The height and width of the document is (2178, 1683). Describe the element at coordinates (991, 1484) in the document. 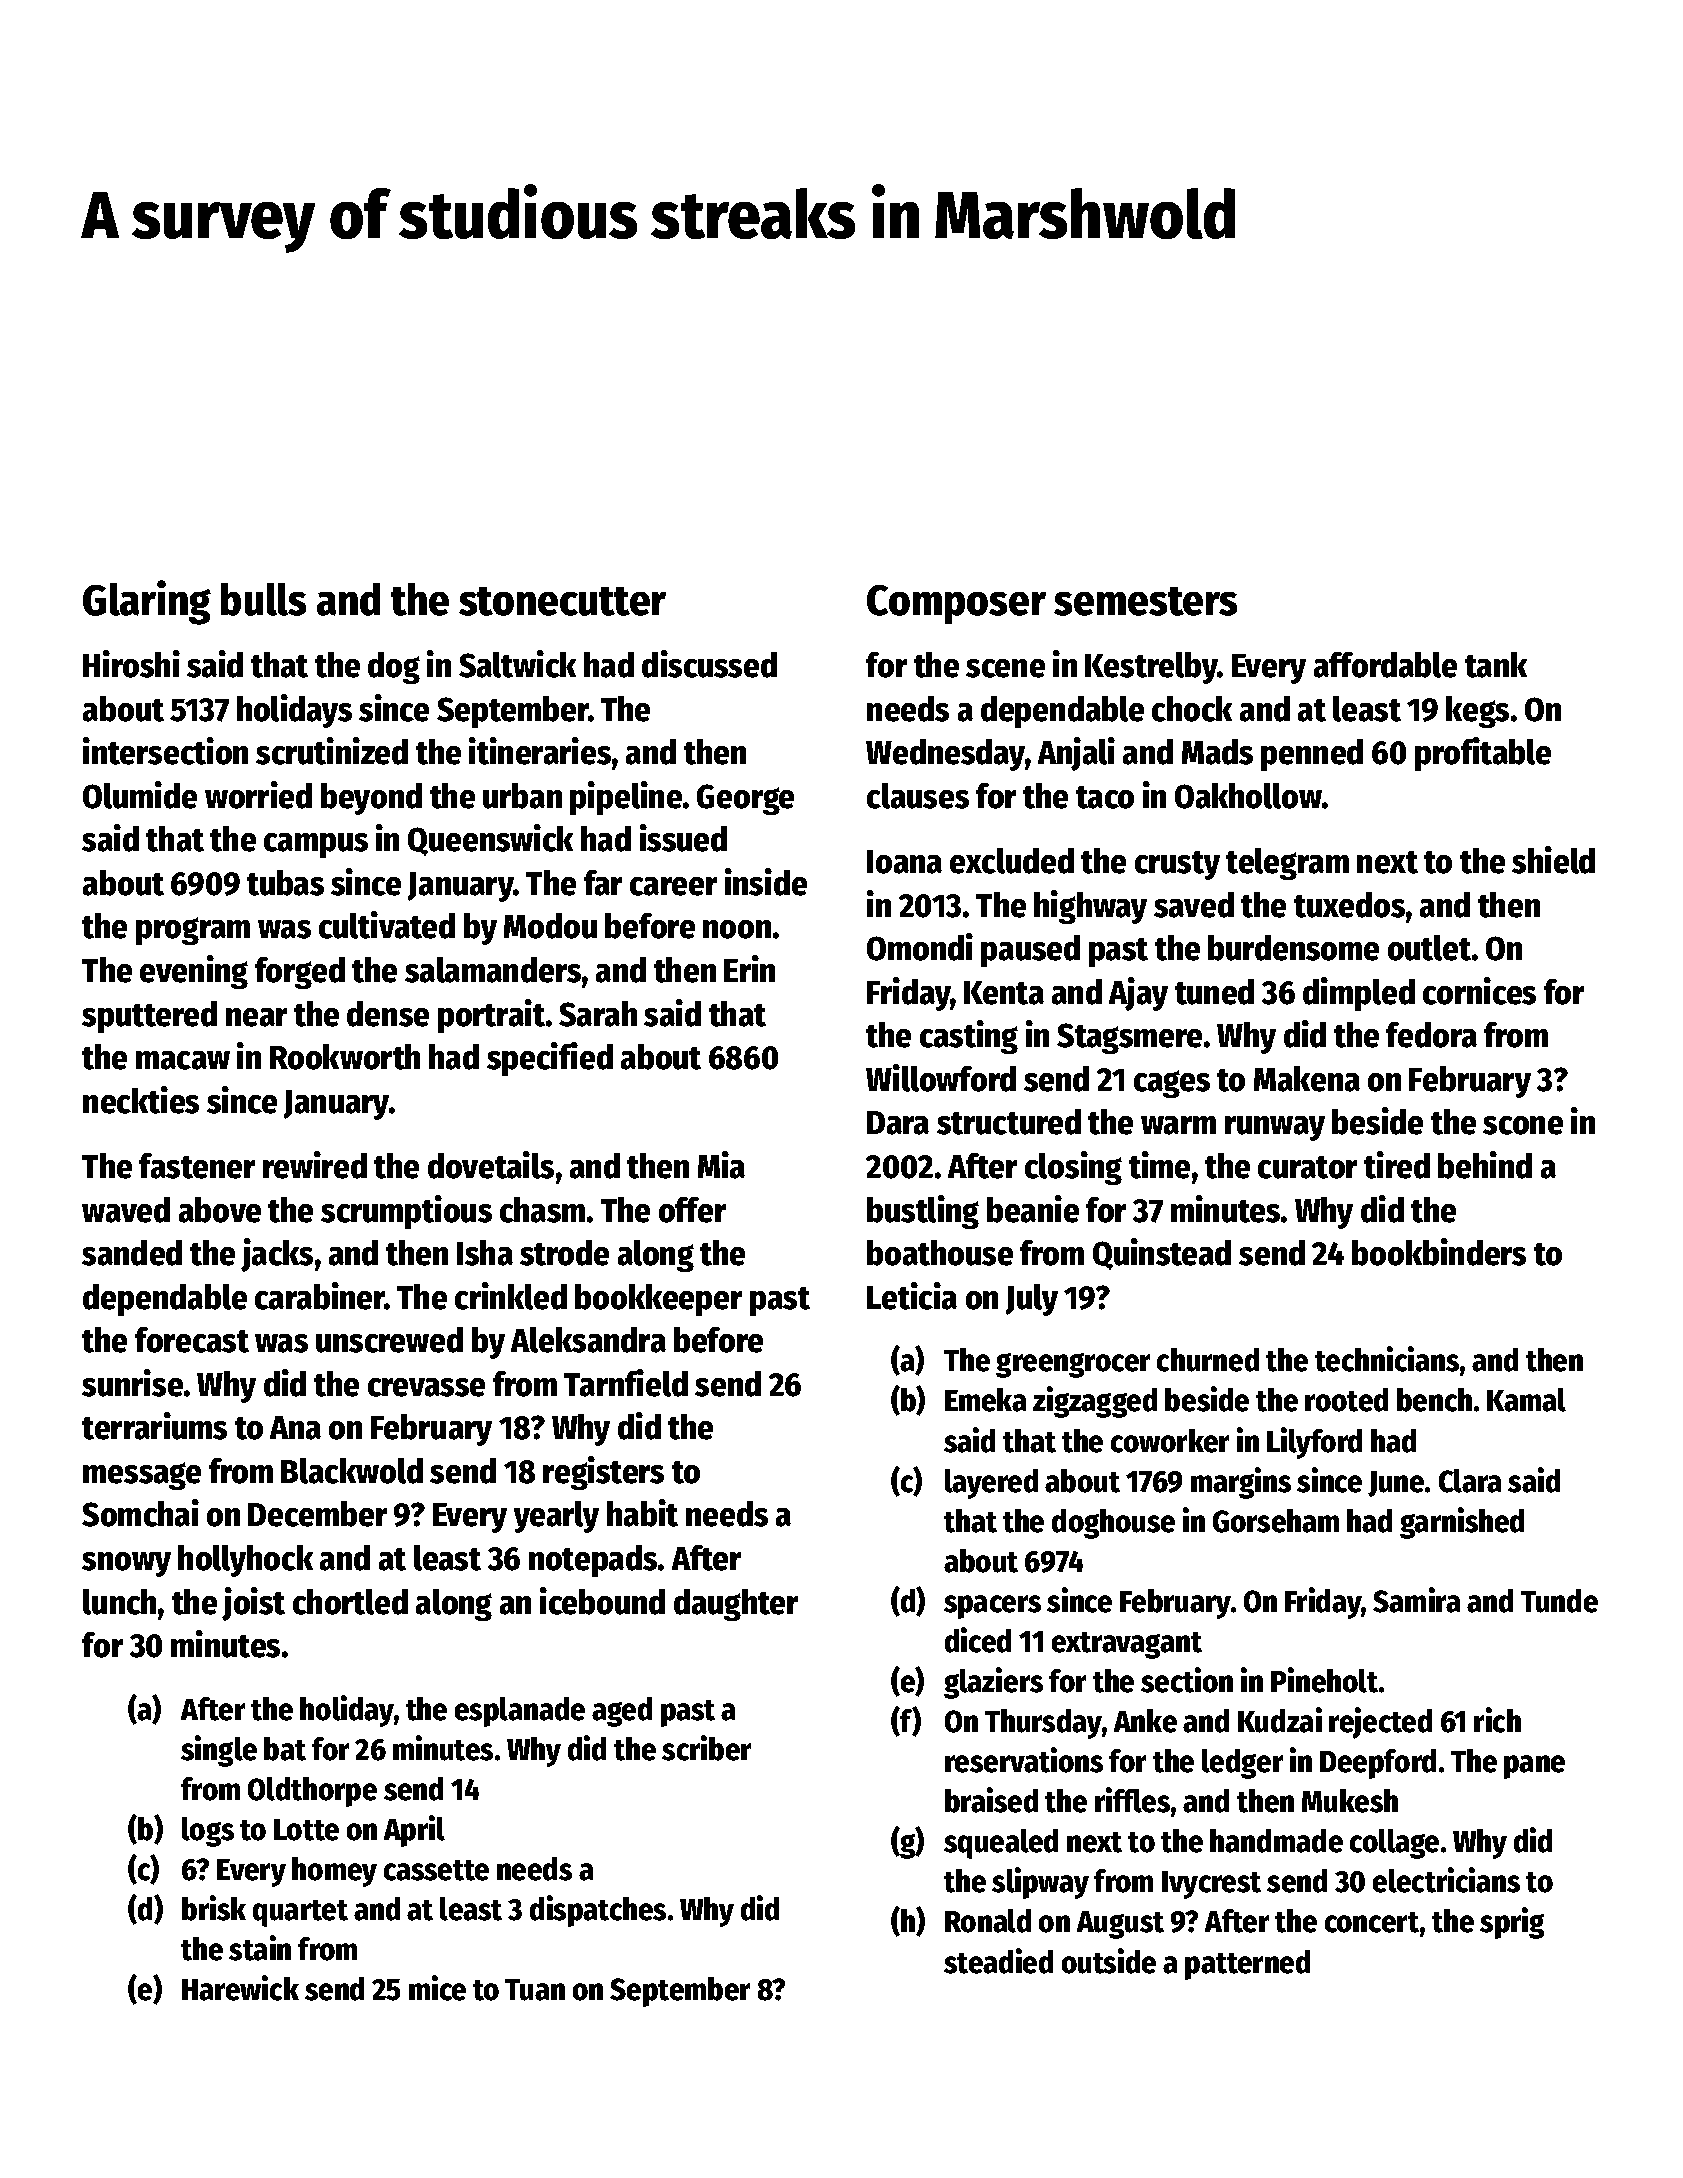

I see `layered` at that location.
